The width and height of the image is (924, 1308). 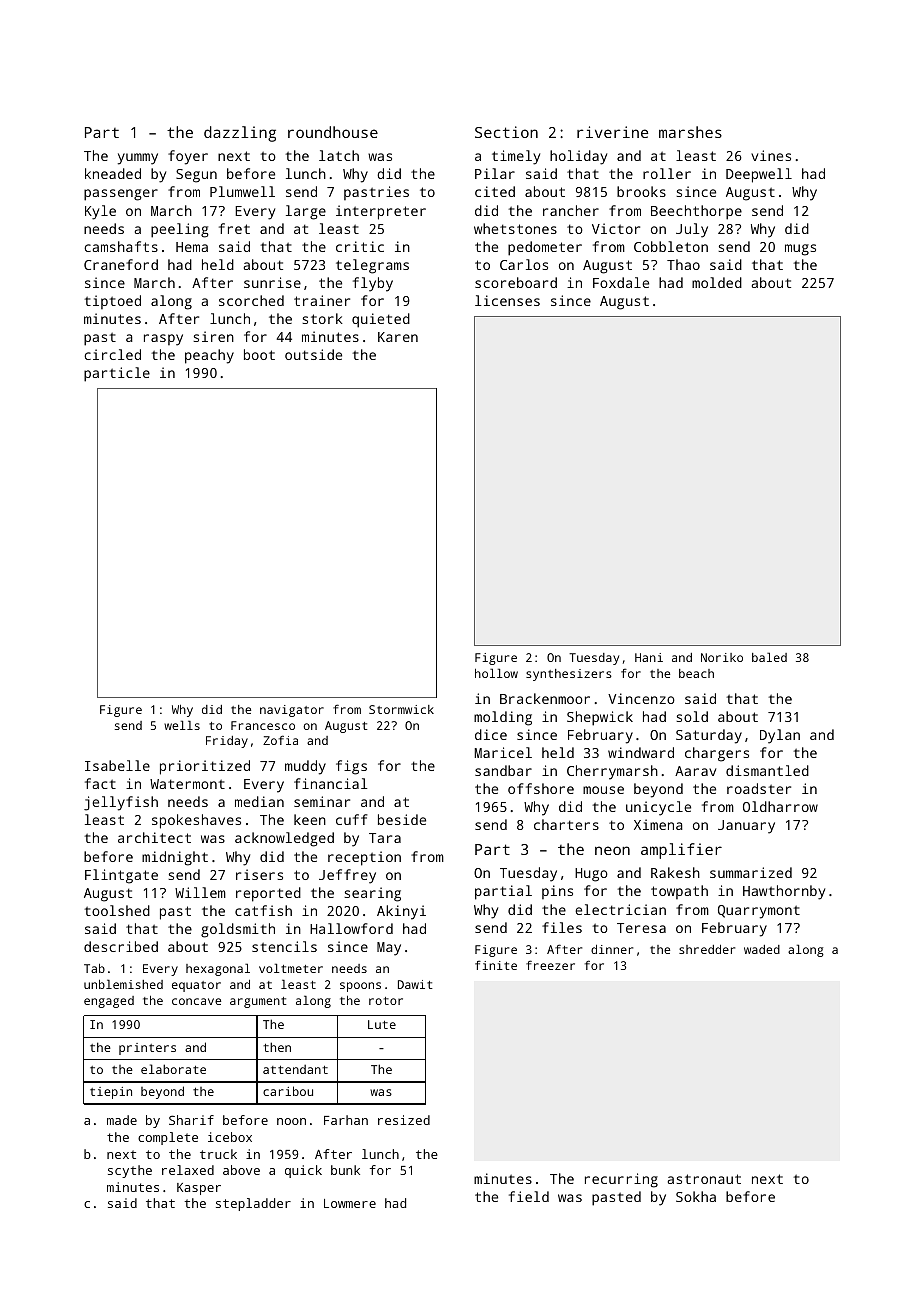 I want to click on Vincenzo, so click(x=641, y=698).
